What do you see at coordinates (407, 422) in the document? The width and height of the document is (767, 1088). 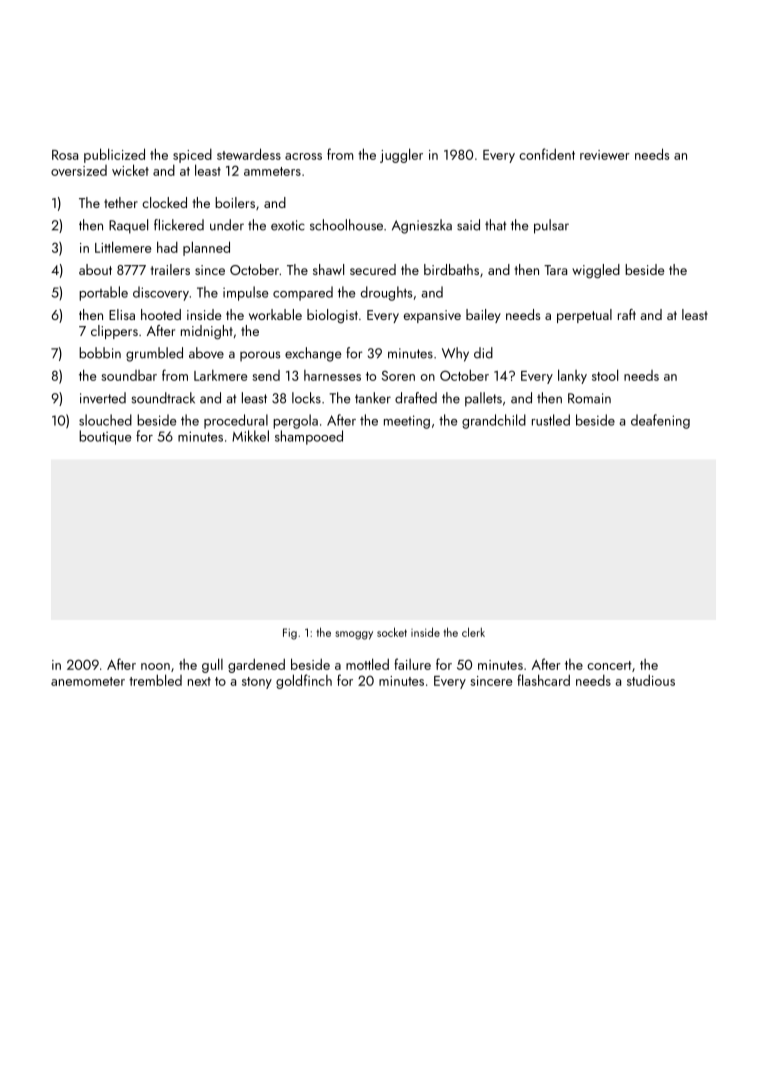 I see `meeting` at bounding box center [407, 422].
